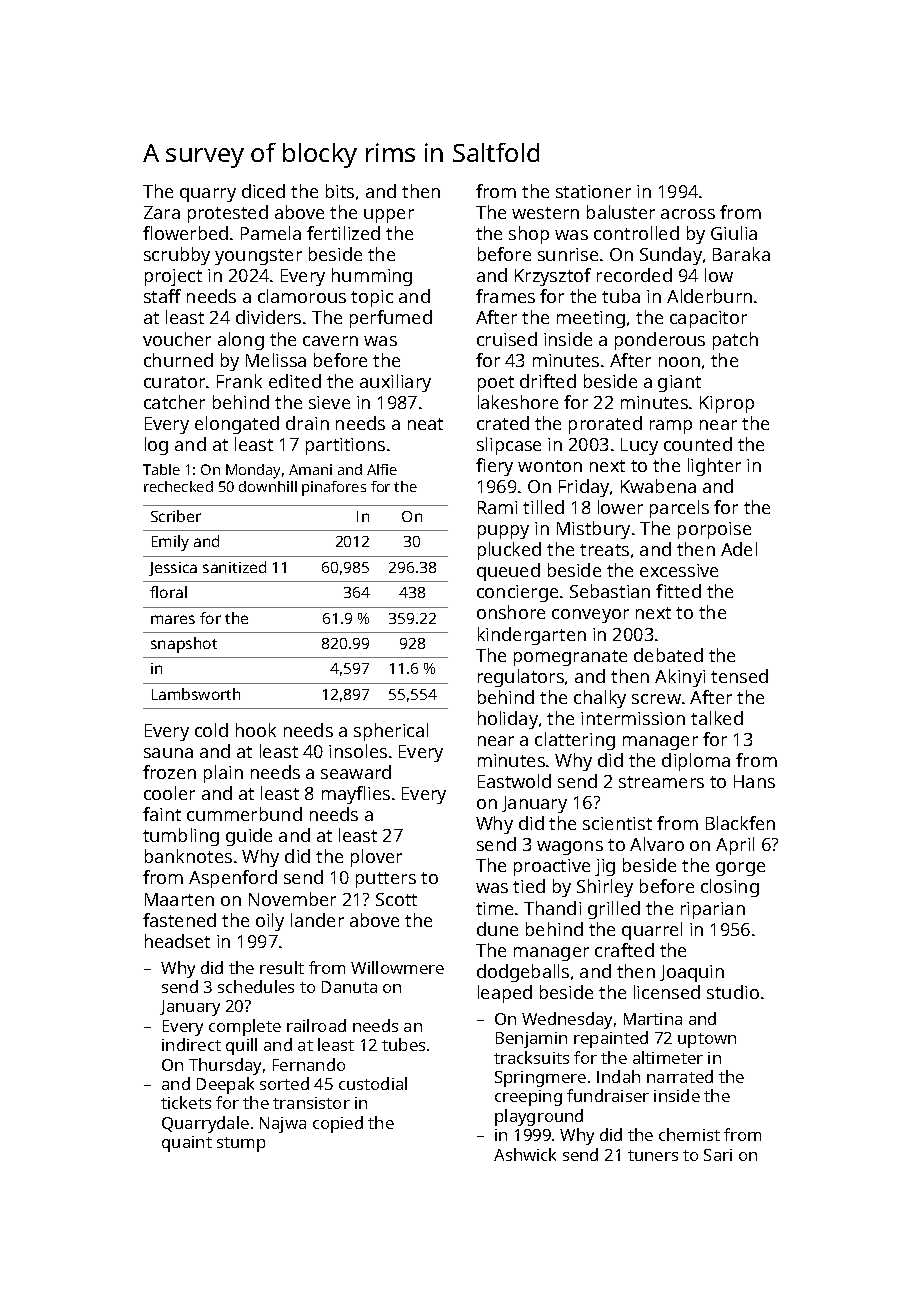 This screenshot has height=1311, width=924. Describe the element at coordinates (317, 920) in the screenshot. I see `lander` at that location.
